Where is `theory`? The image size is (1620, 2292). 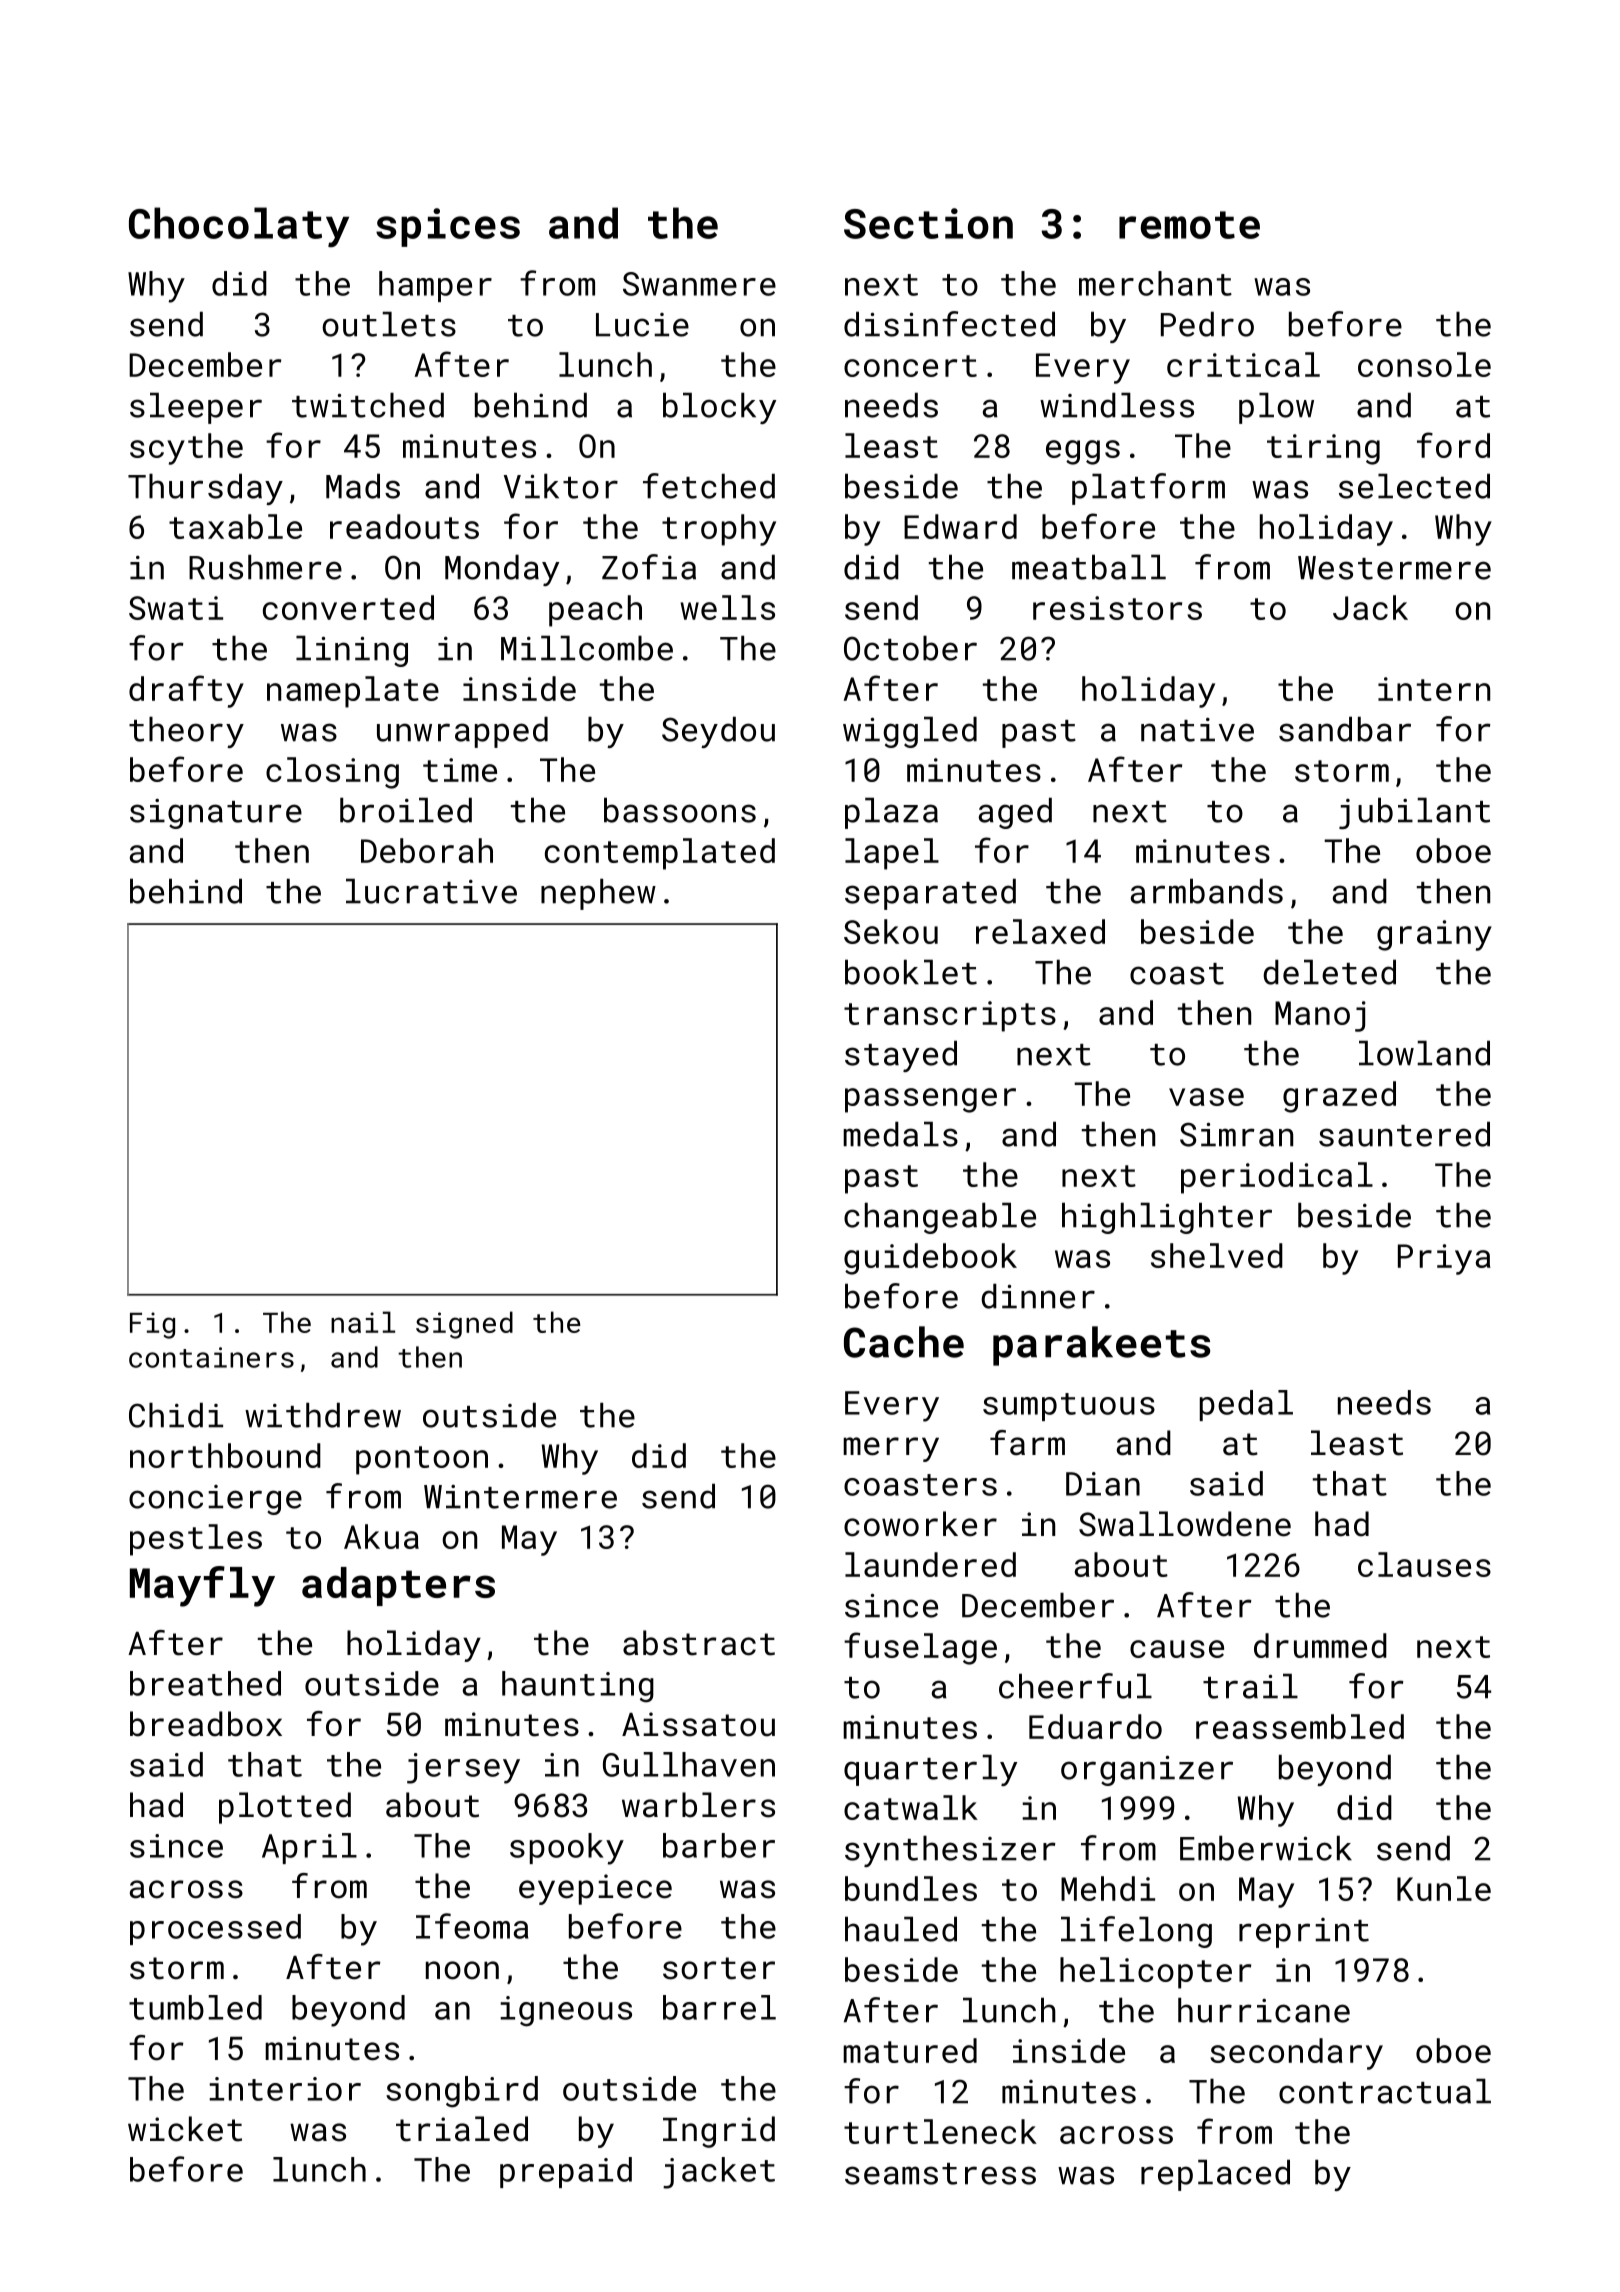
theory is located at coordinates (186, 732).
